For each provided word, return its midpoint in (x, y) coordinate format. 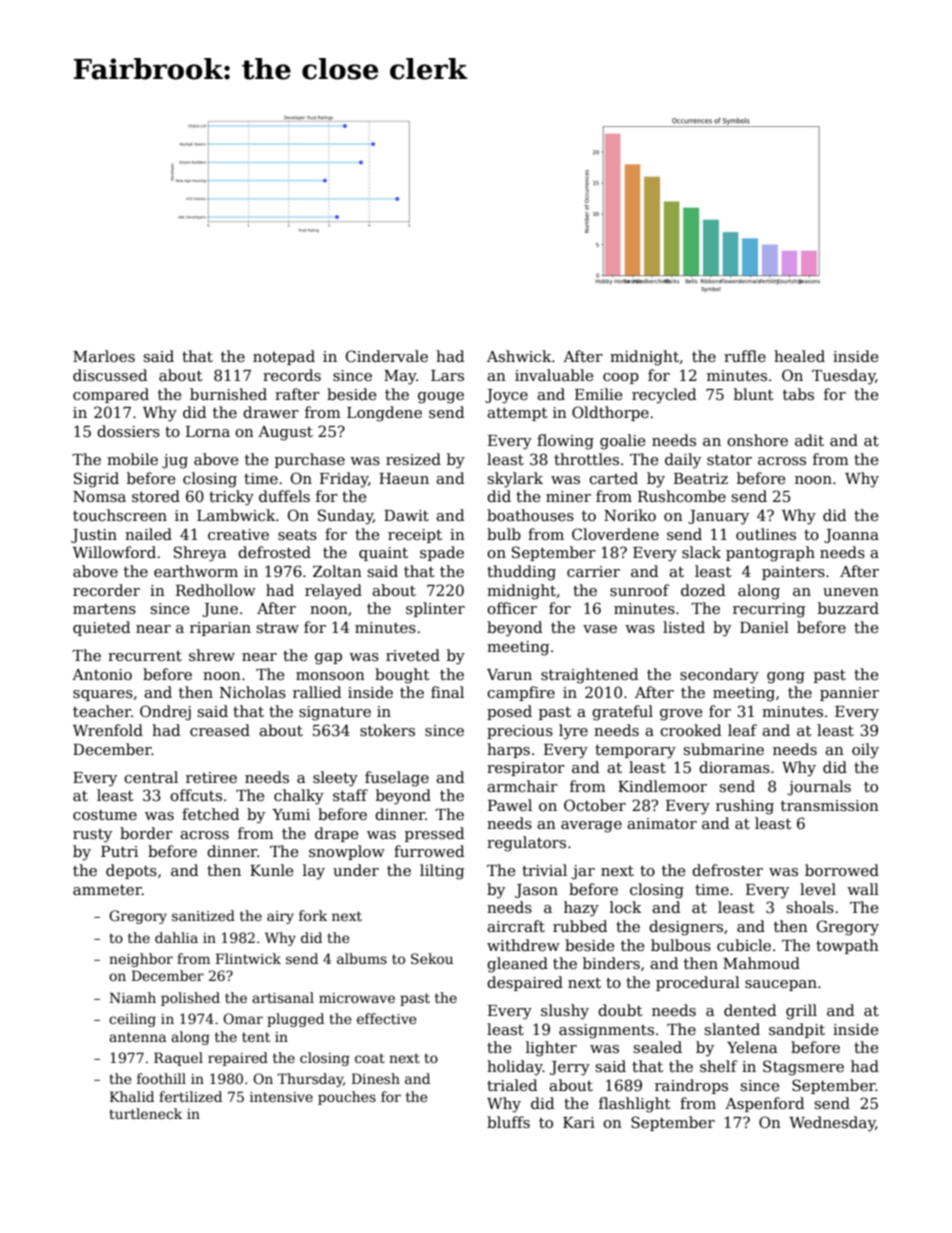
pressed (434, 834)
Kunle (272, 870)
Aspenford (764, 1104)
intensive (281, 1097)
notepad (284, 357)
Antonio (102, 674)
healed (799, 356)
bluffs (508, 1122)
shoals (810, 907)
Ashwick (519, 356)
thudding (521, 573)
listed (684, 627)
